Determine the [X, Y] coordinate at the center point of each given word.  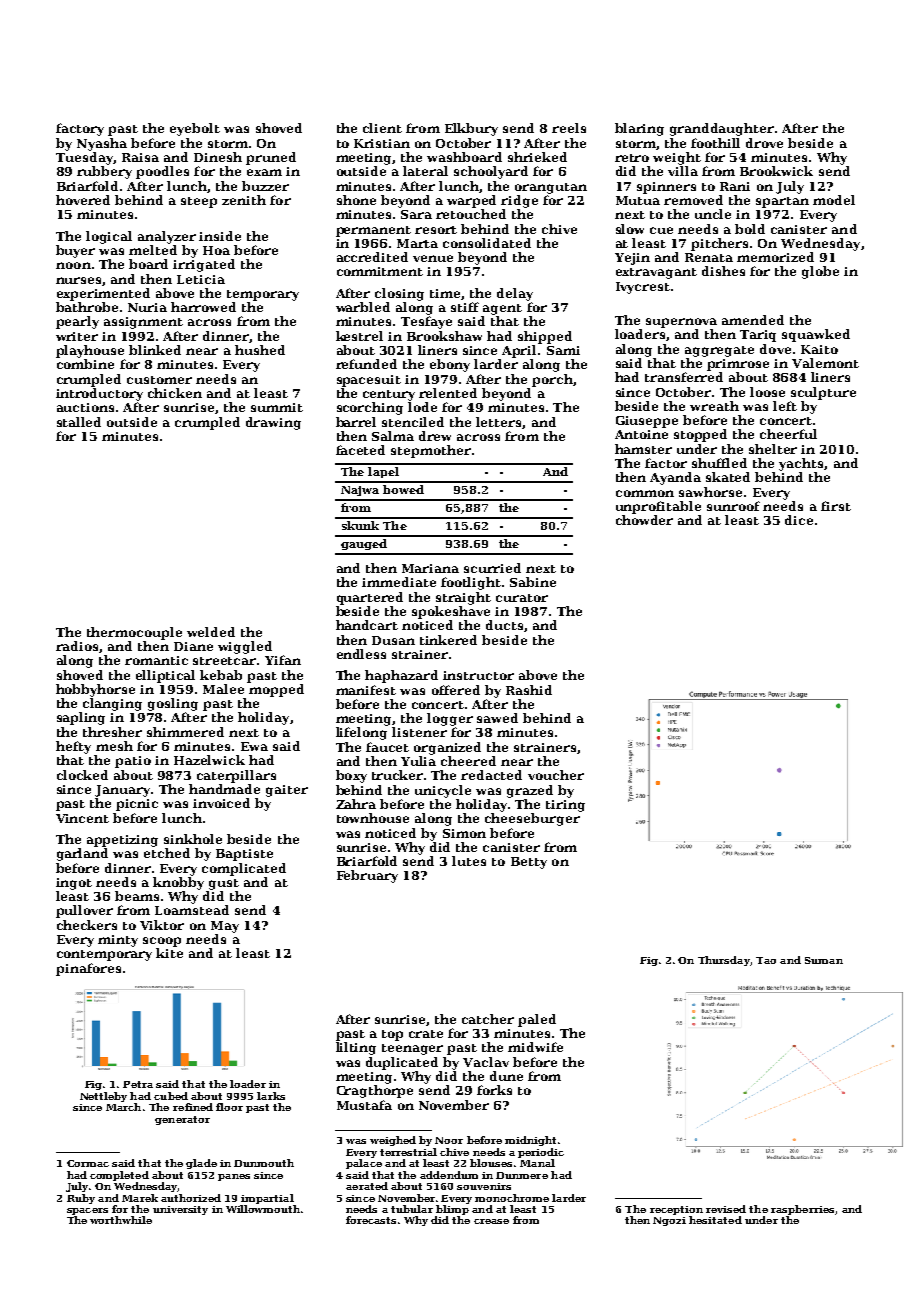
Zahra [356, 804]
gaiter [287, 791]
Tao [766, 960]
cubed [171, 1096]
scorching [370, 408]
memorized [775, 257]
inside [220, 236]
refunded [366, 364]
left [785, 406]
